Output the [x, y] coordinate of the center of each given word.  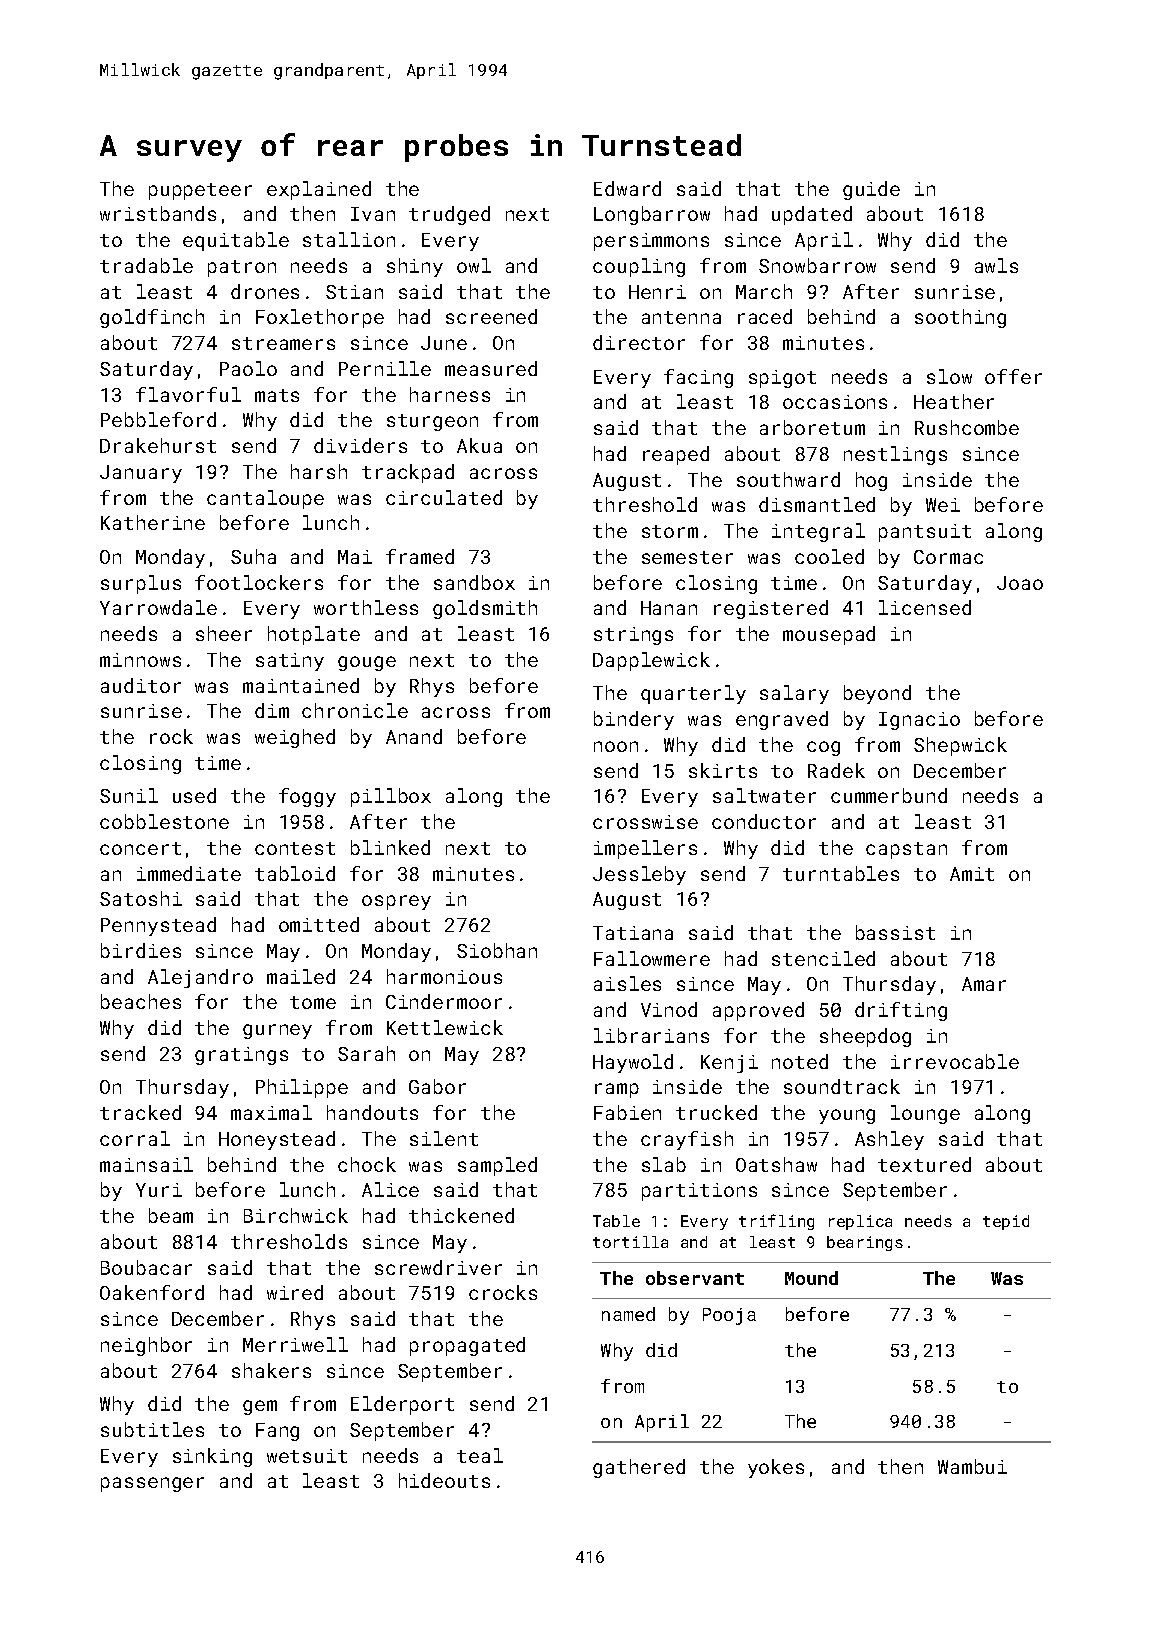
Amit [972, 874]
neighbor [146, 1346]
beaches [141, 1001]
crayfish [687, 1140]
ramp [617, 1090]
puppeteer [200, 191]
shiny [415, 267]
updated [812, 215]
